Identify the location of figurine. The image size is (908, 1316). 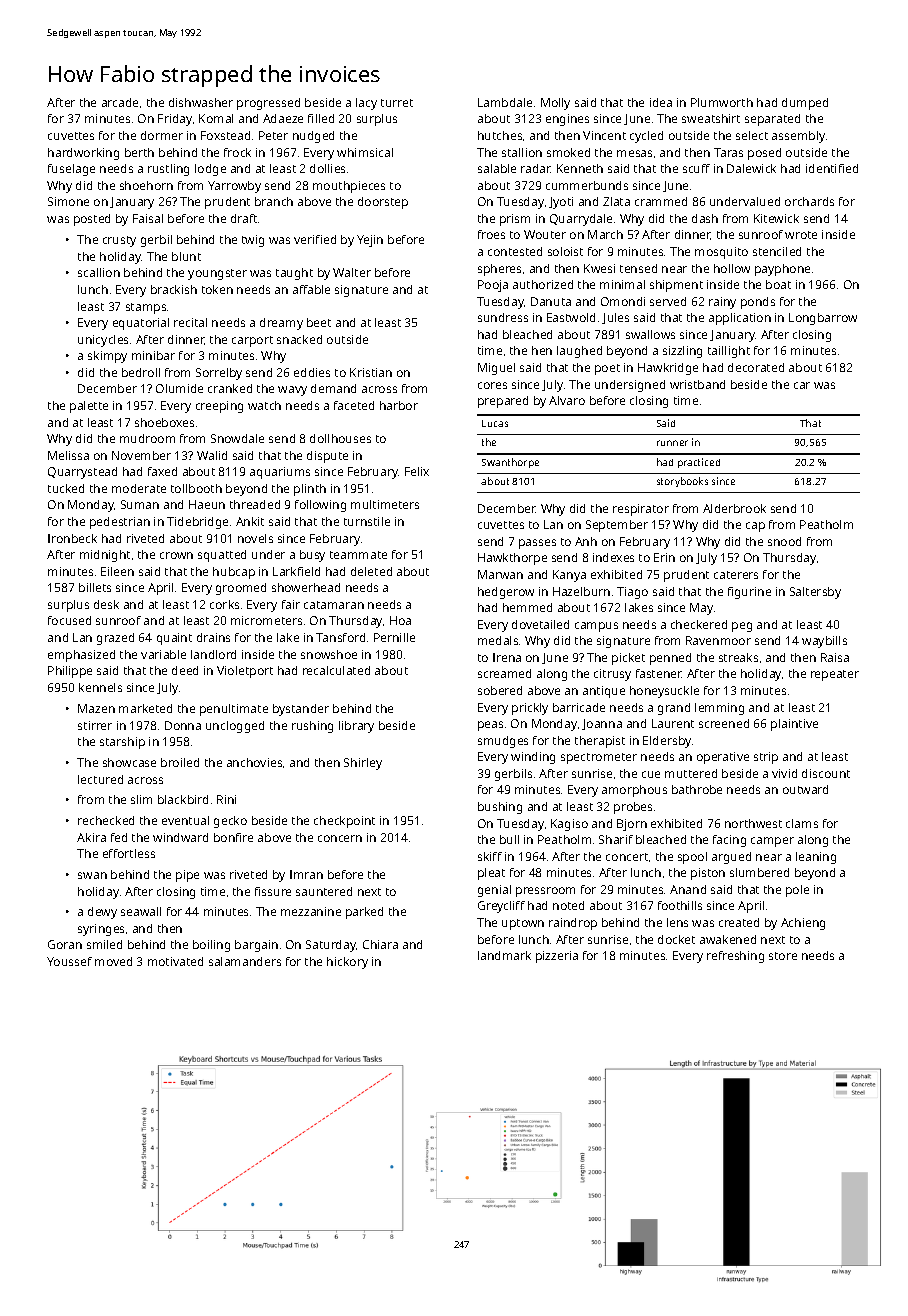
(749, 593).
